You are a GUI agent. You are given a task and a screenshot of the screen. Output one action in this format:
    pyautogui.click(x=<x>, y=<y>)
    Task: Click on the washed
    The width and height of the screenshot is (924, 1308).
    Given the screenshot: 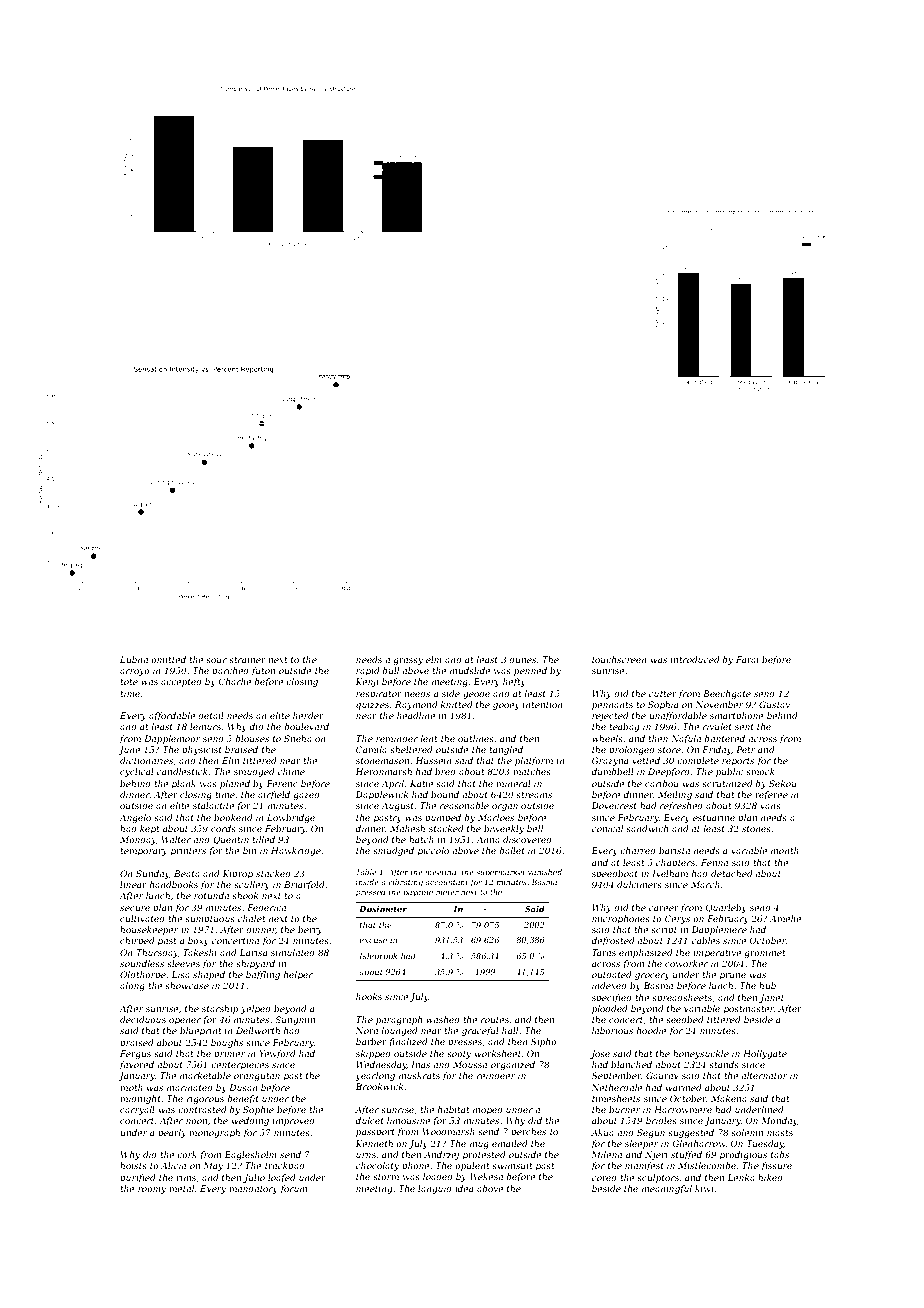 What is the action you would take?
    pyautogui.click(x=443, y=1019)
